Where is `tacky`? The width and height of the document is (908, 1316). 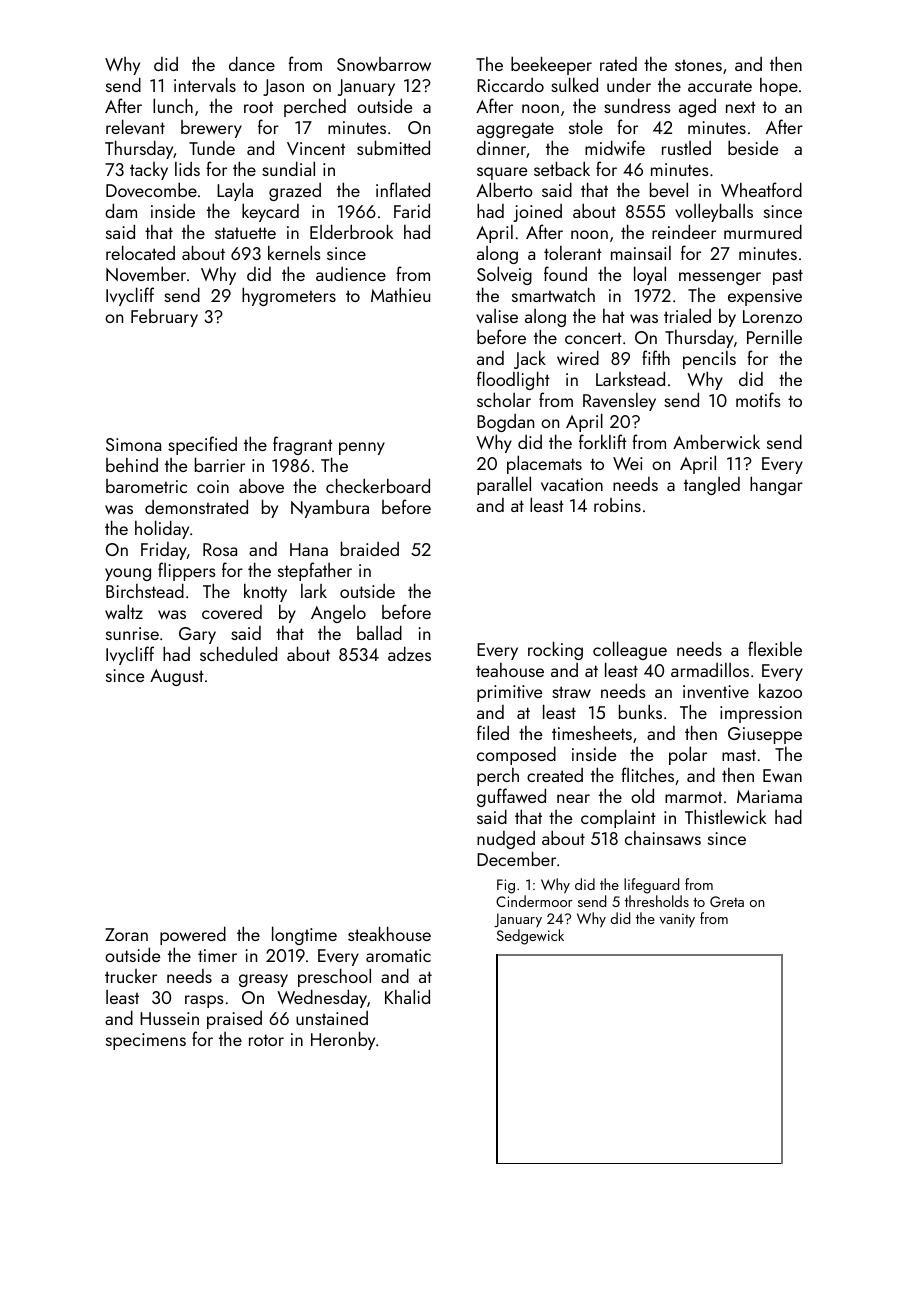 tacky is located at coordinates (149, 171).
